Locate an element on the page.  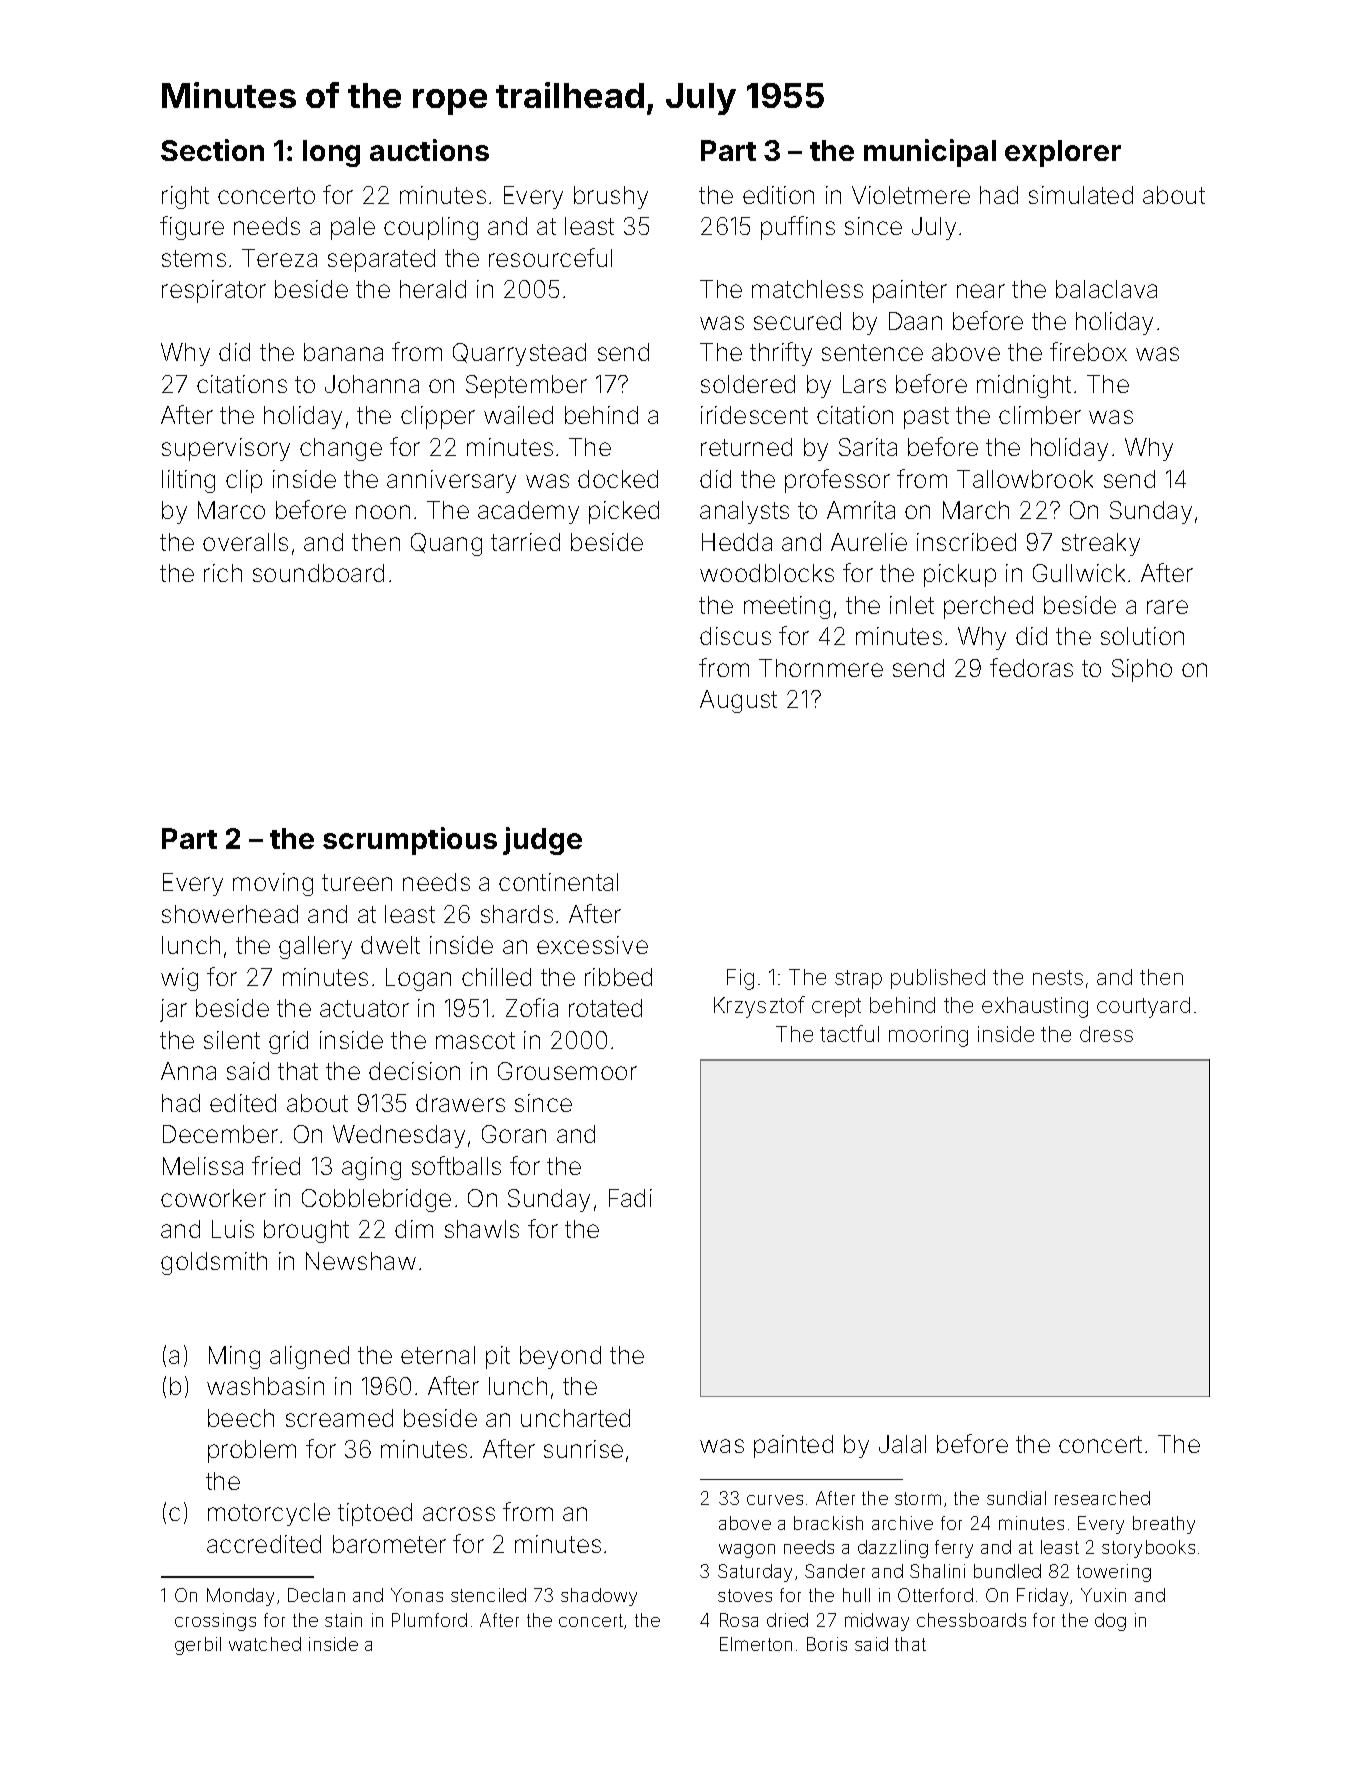
edition is located at coordinates (778, 195).
